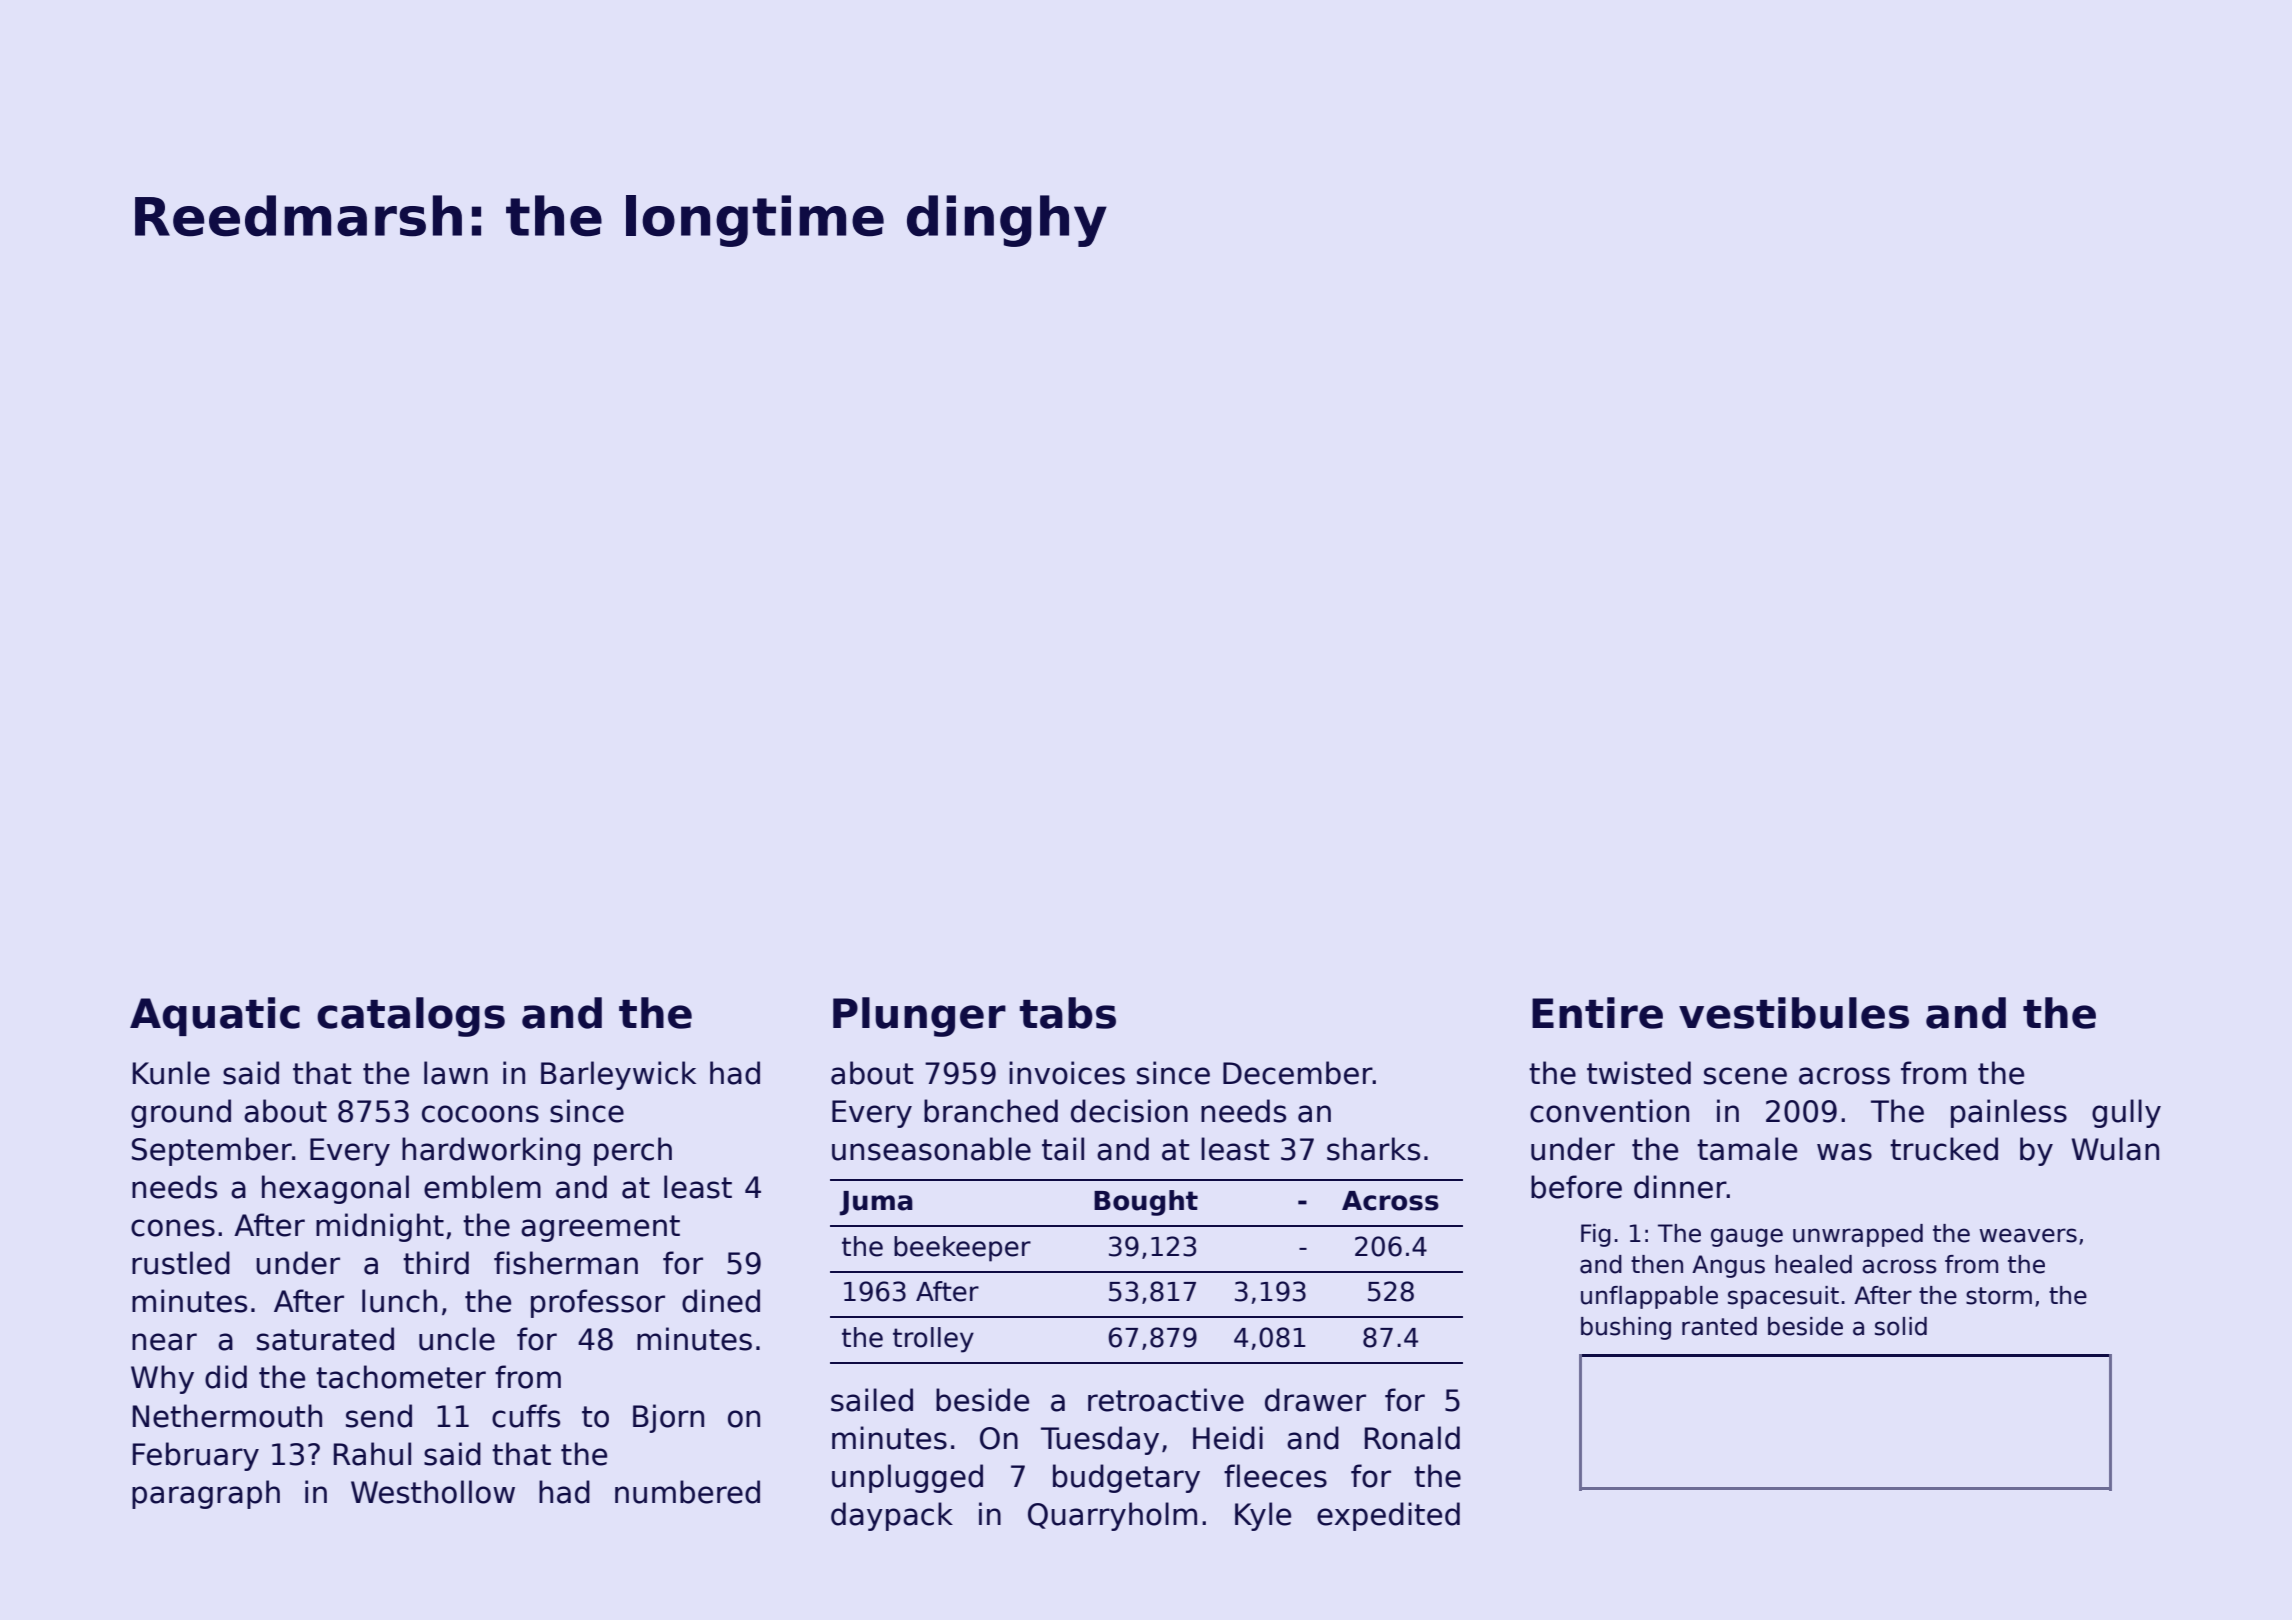 The height and width of the image is (1620, 2292). Describe the element at coordinates (931, 1149) in the image. I see `unseasonable` at that location.
